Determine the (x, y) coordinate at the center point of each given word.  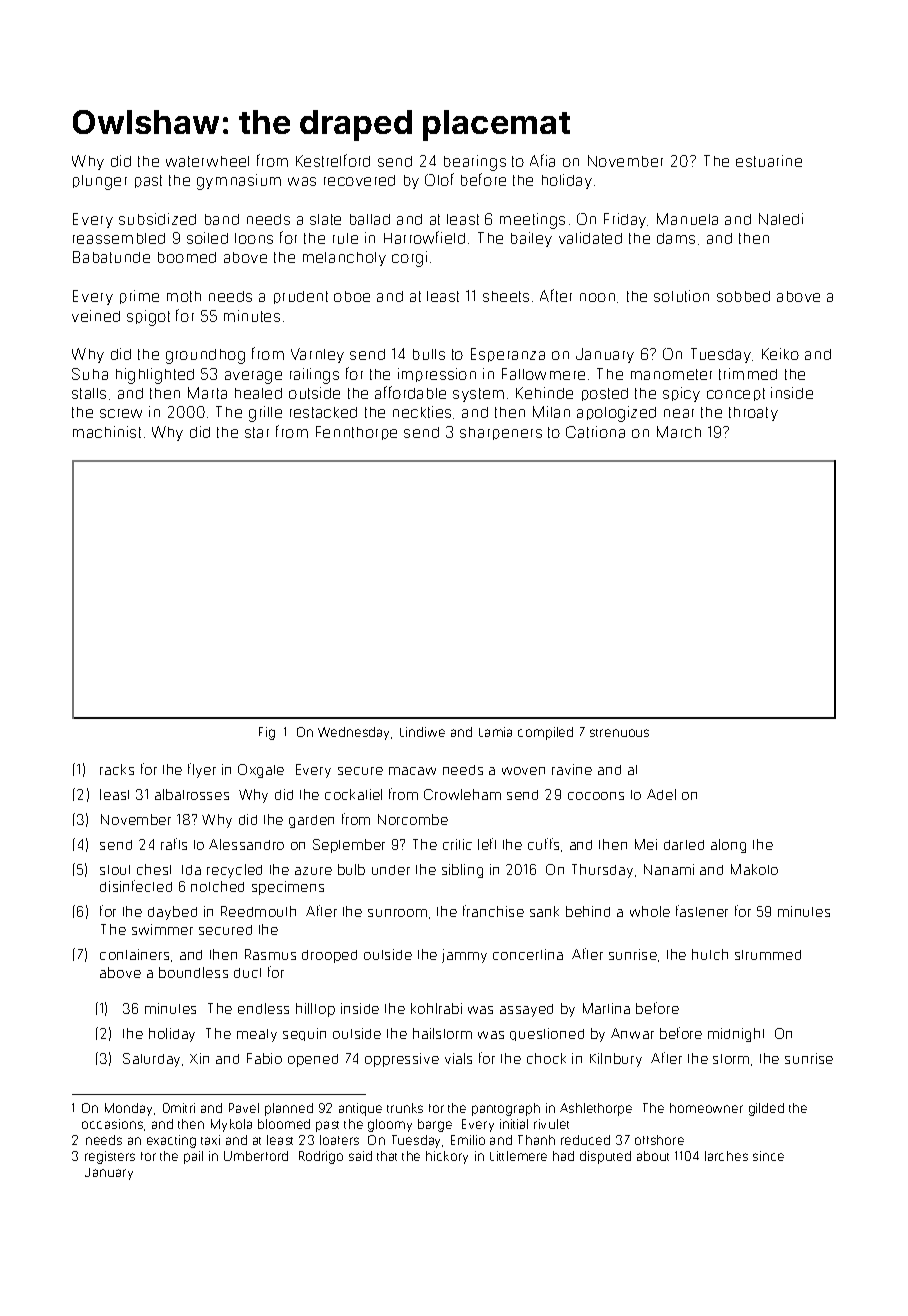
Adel (661, 794)
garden (311, 821)
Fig (267, 733)
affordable (410, 392)
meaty (257, 1035)
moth (184, 296)
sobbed (743, 296)
